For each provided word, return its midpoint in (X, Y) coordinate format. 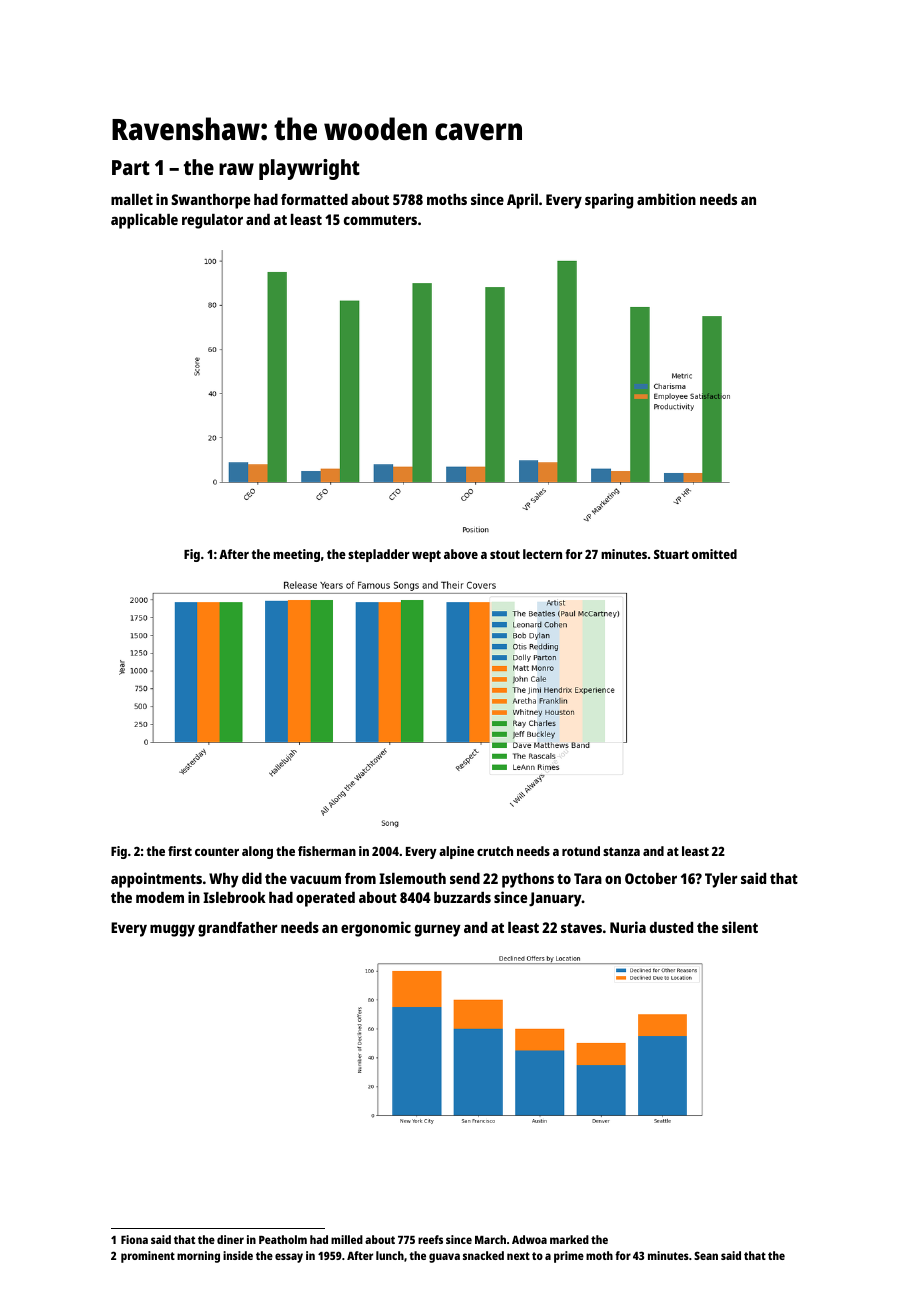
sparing (609, 201)
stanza (621, 851)
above (461, 554)
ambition (666, 199)
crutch (495, 851)
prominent (148, 1257)
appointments (156, 880)
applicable (144, 221)
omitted (714, 554)
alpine (456, 852)
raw (236, 169)
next (518, 1256)
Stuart (671, 554)
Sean (706, 1255)
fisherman (327, 851)
